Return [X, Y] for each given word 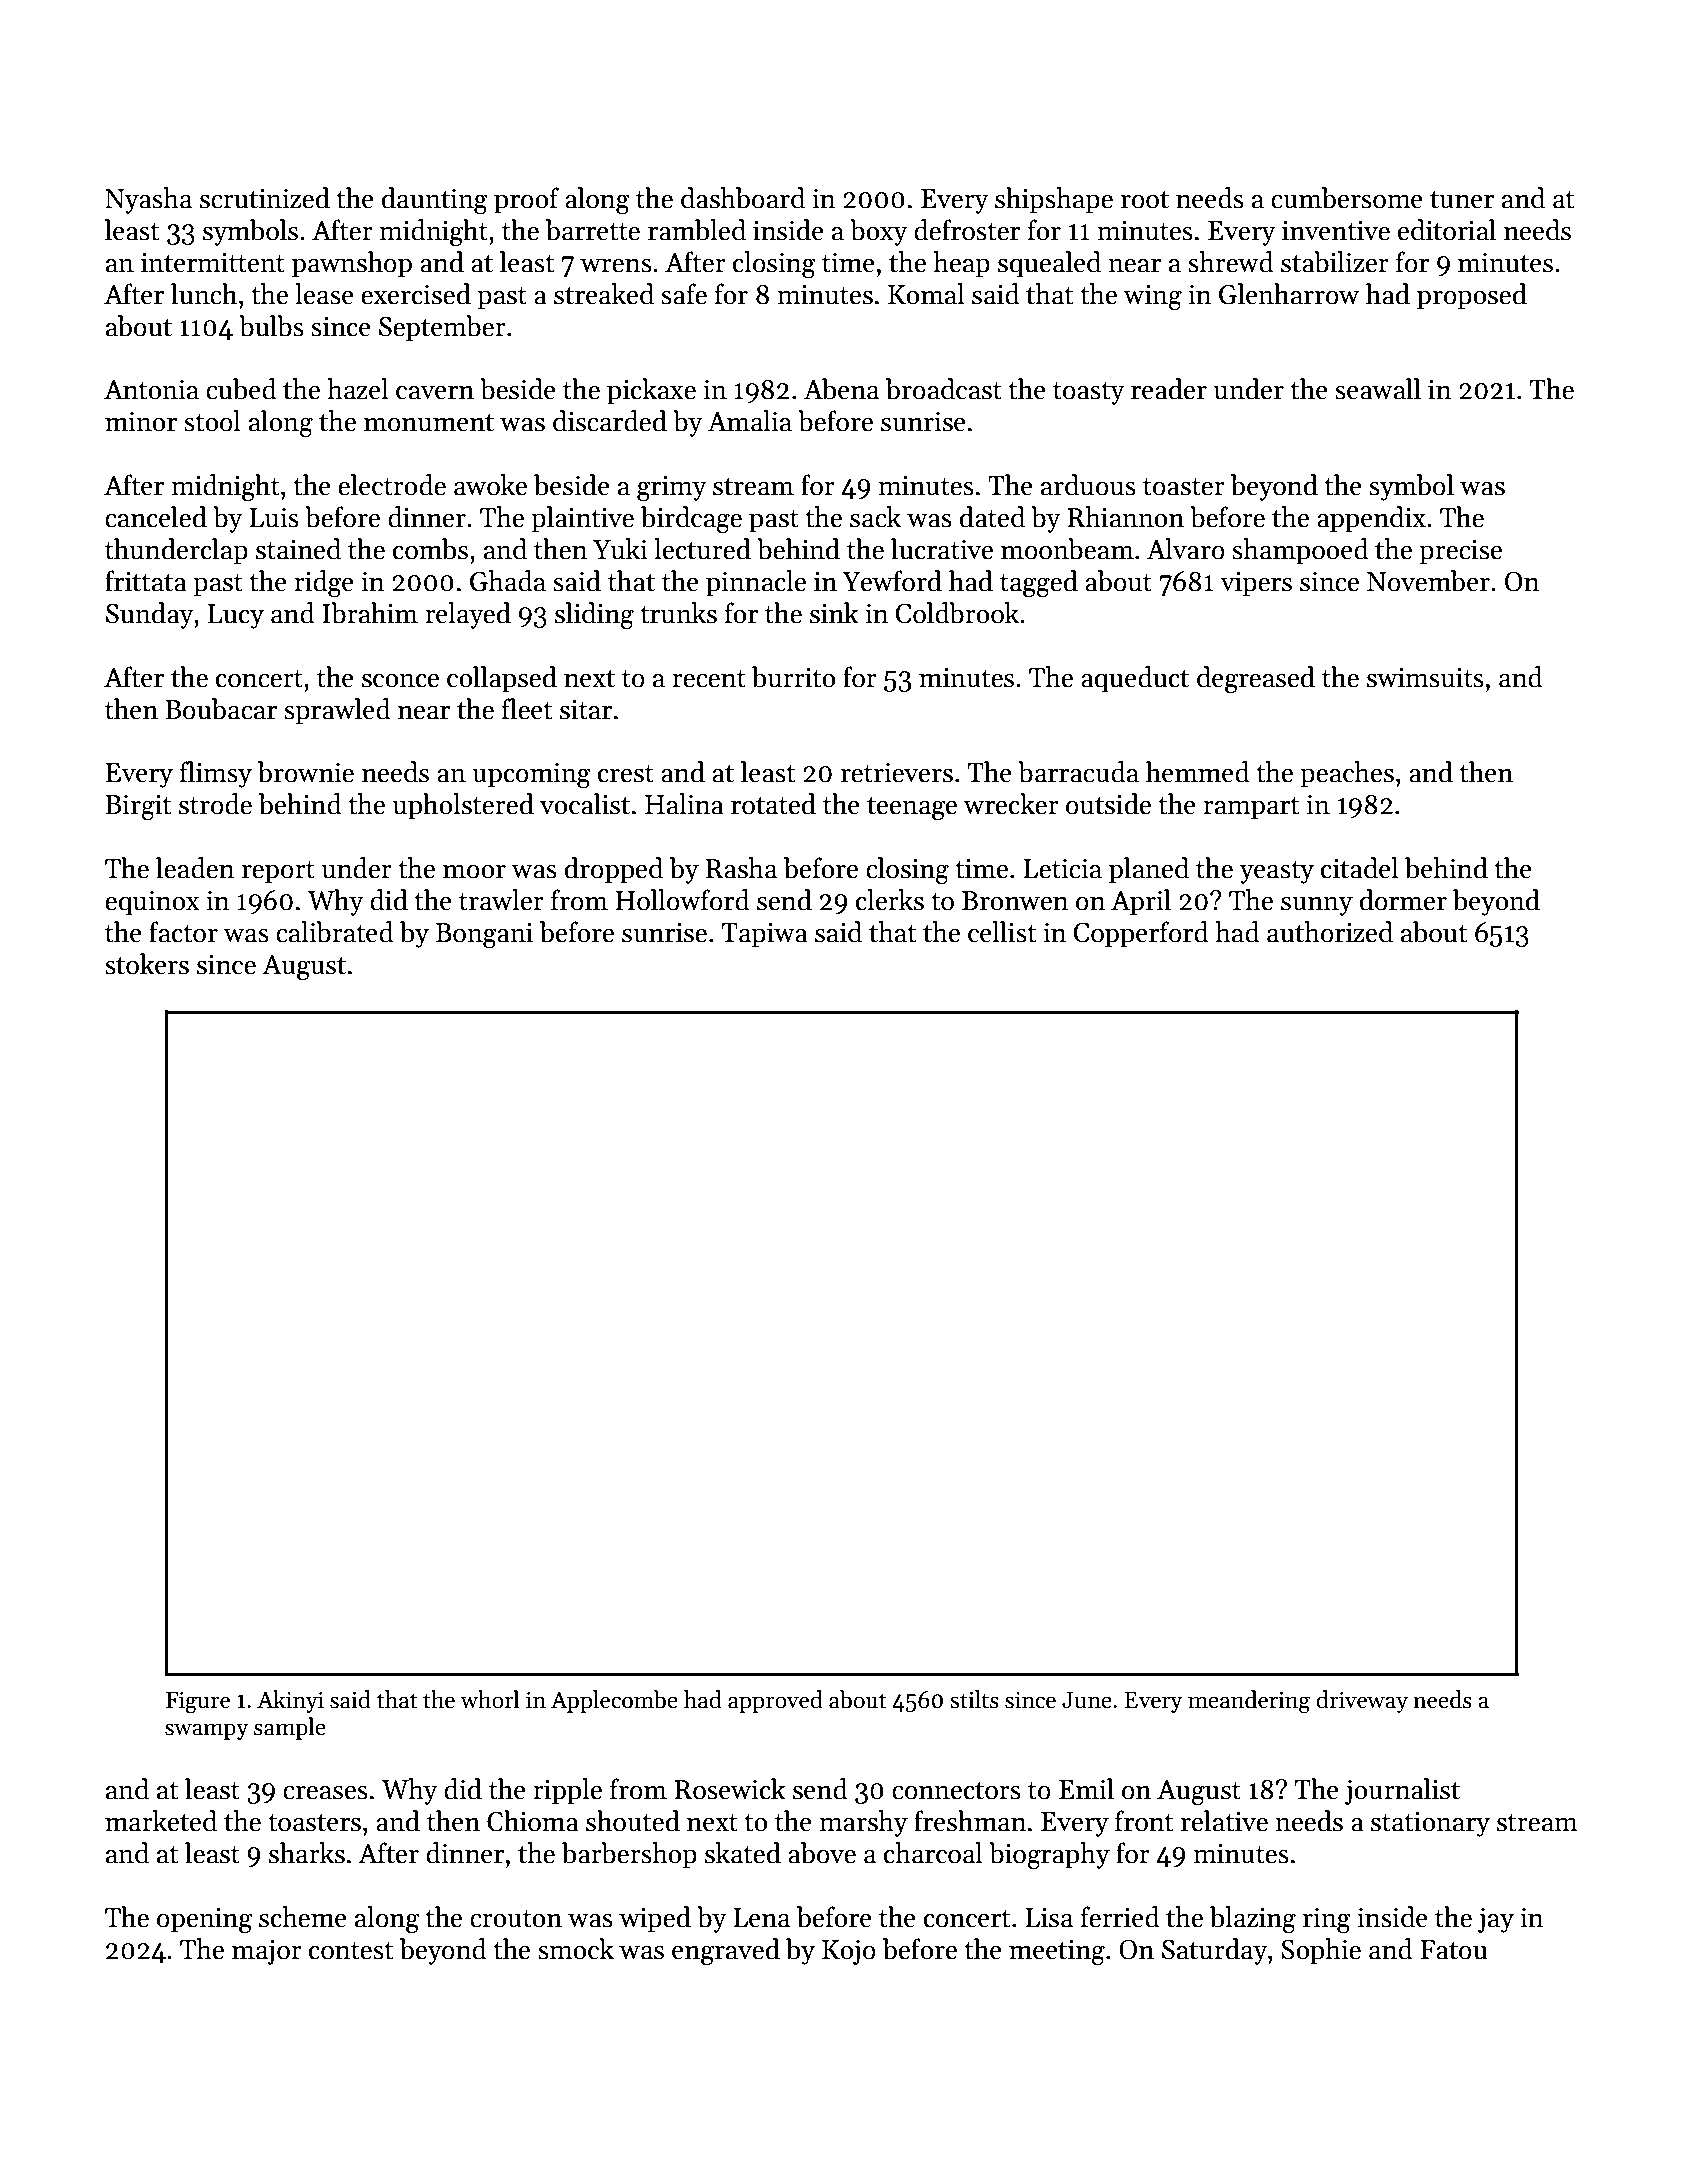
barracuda [1078, 772]
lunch [204, 294]
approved [775, 1701]
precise [1460, 552]
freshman [970, 1821]
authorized [1330, 932]
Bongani [484, 936]
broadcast [944, 389]
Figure [198, 1702]
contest [351, 1951]
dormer [1403, 900]
